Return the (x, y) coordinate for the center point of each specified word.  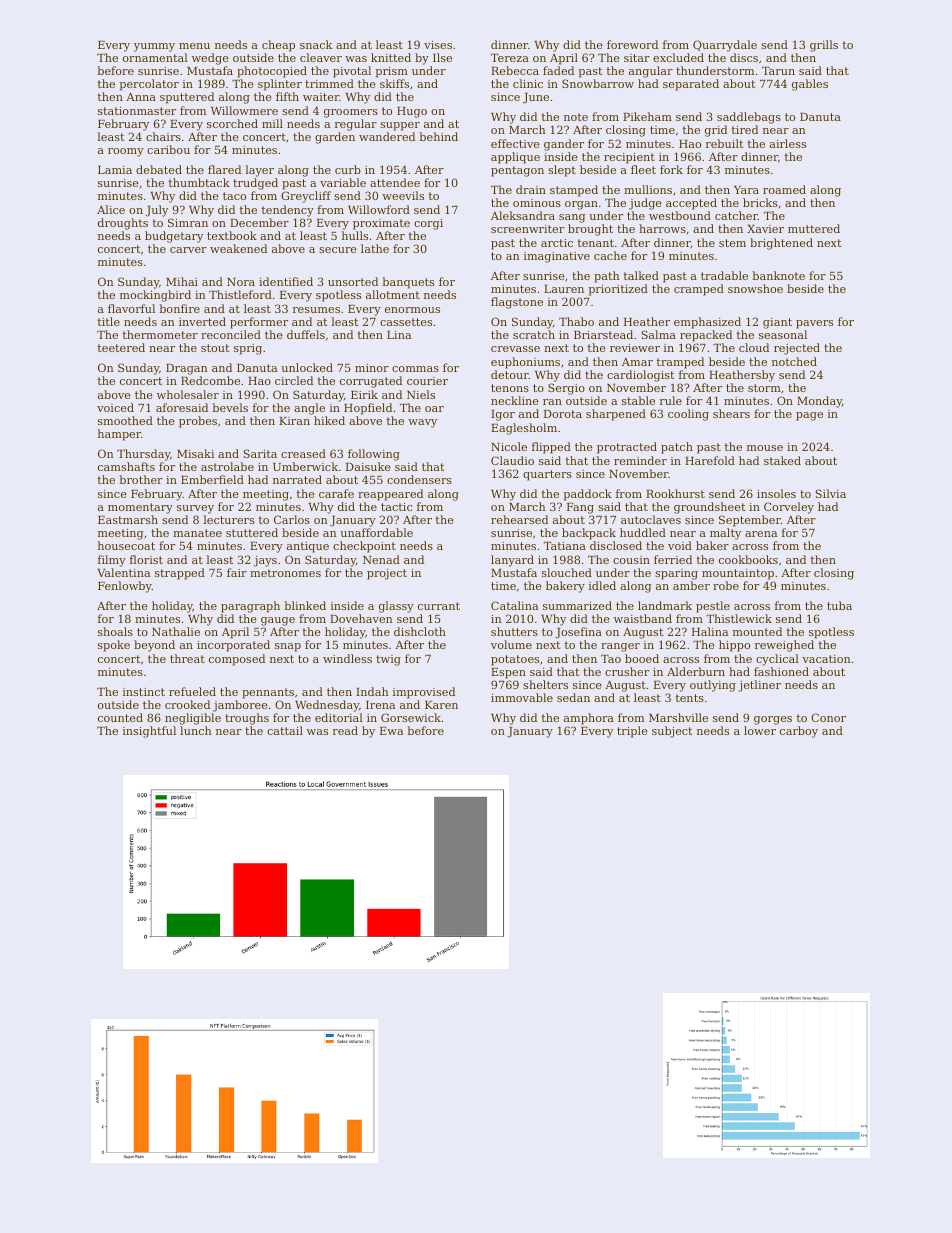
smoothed (125, 420)
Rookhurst (675, 493)
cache (610, 255)
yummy (154, 47)
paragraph (250, 607)
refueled (192, 691)
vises (438, 45)
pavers (814, 324)
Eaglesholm (524, 429)
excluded (678, 57)
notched (794, 361)
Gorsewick (411, 717)
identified (286, 281)
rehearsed (519, 519)
